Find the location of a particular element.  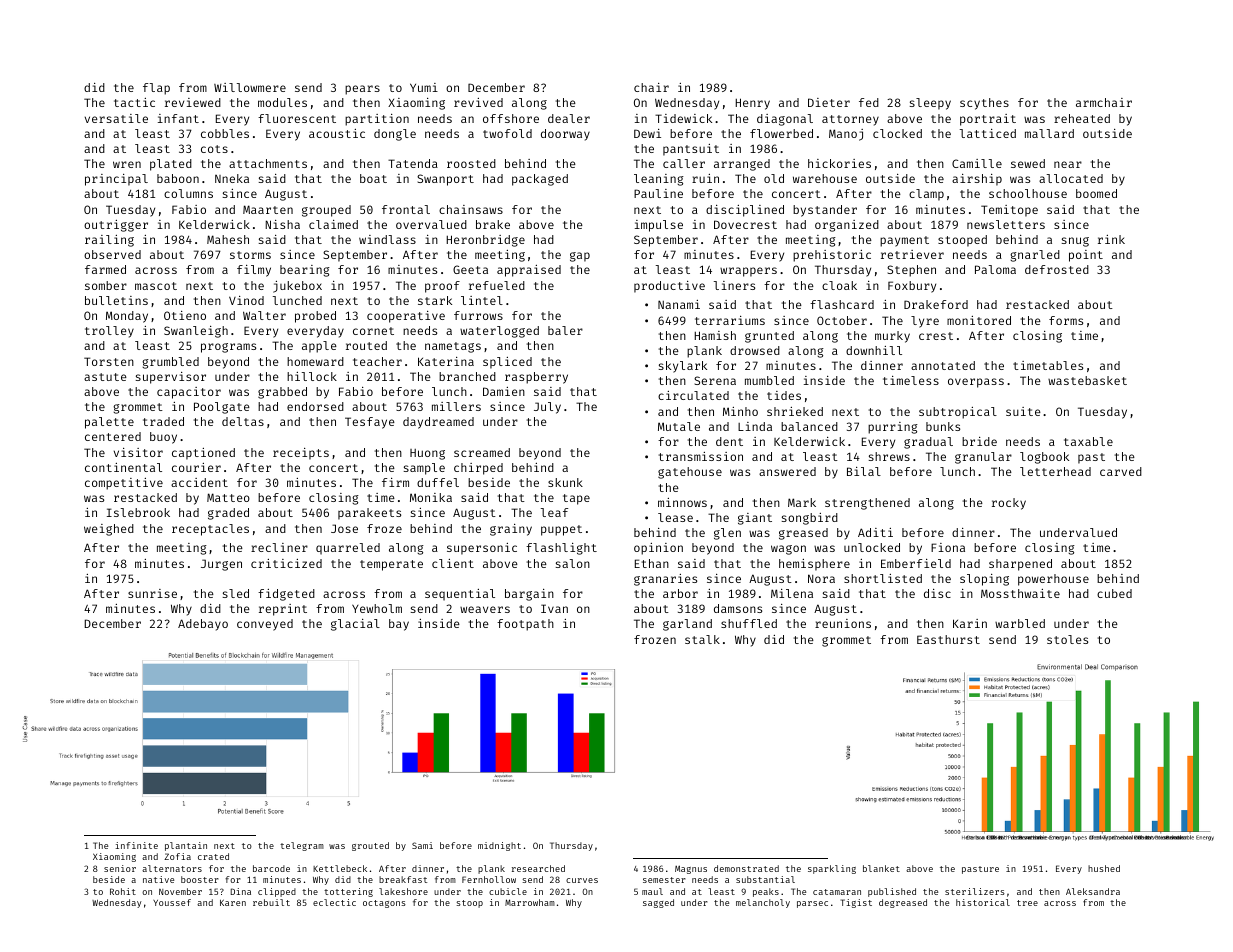

Paloma is located at coordinates (995, 269).
